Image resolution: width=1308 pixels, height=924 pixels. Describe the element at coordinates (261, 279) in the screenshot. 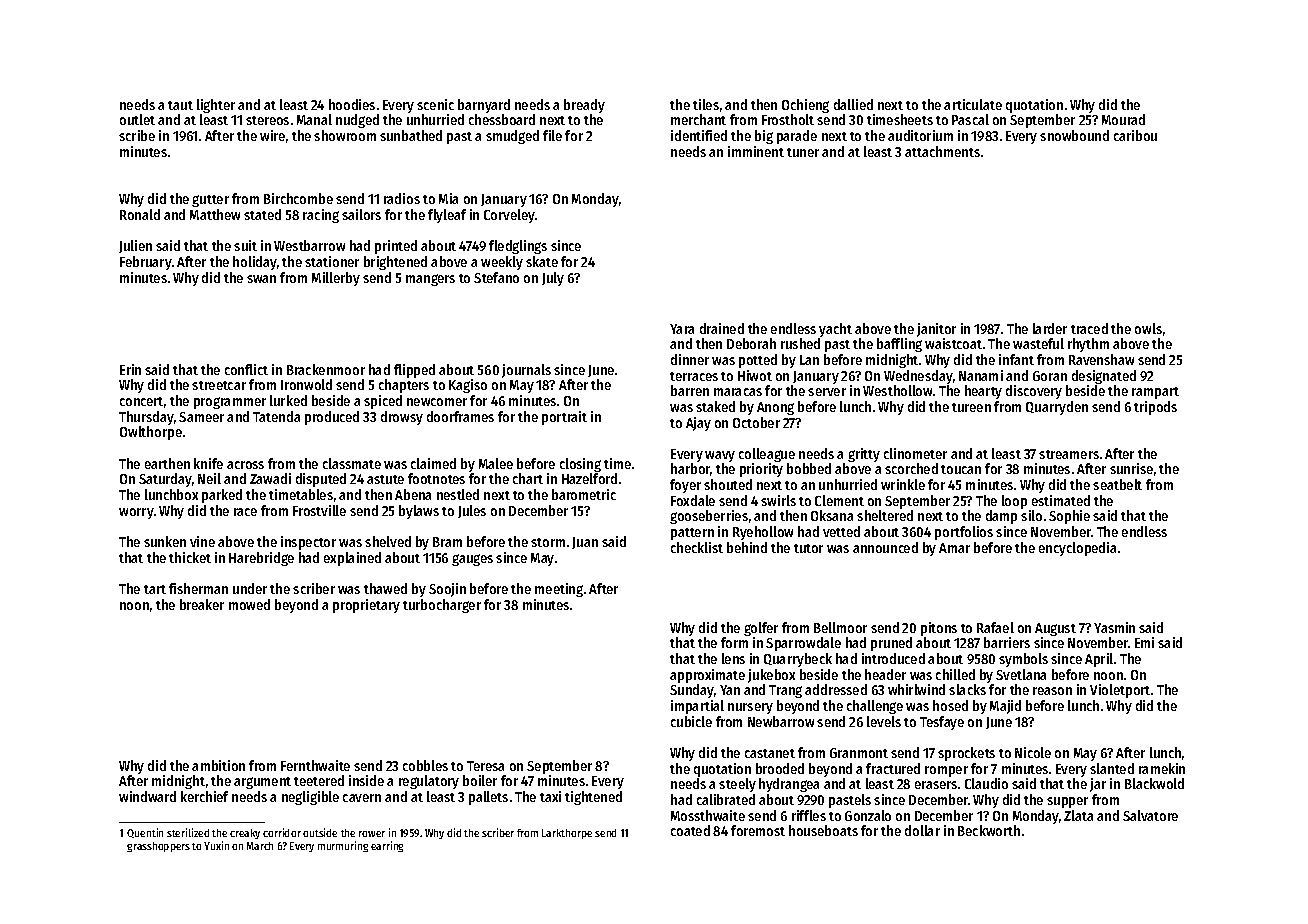

I see `swan` at that location.
